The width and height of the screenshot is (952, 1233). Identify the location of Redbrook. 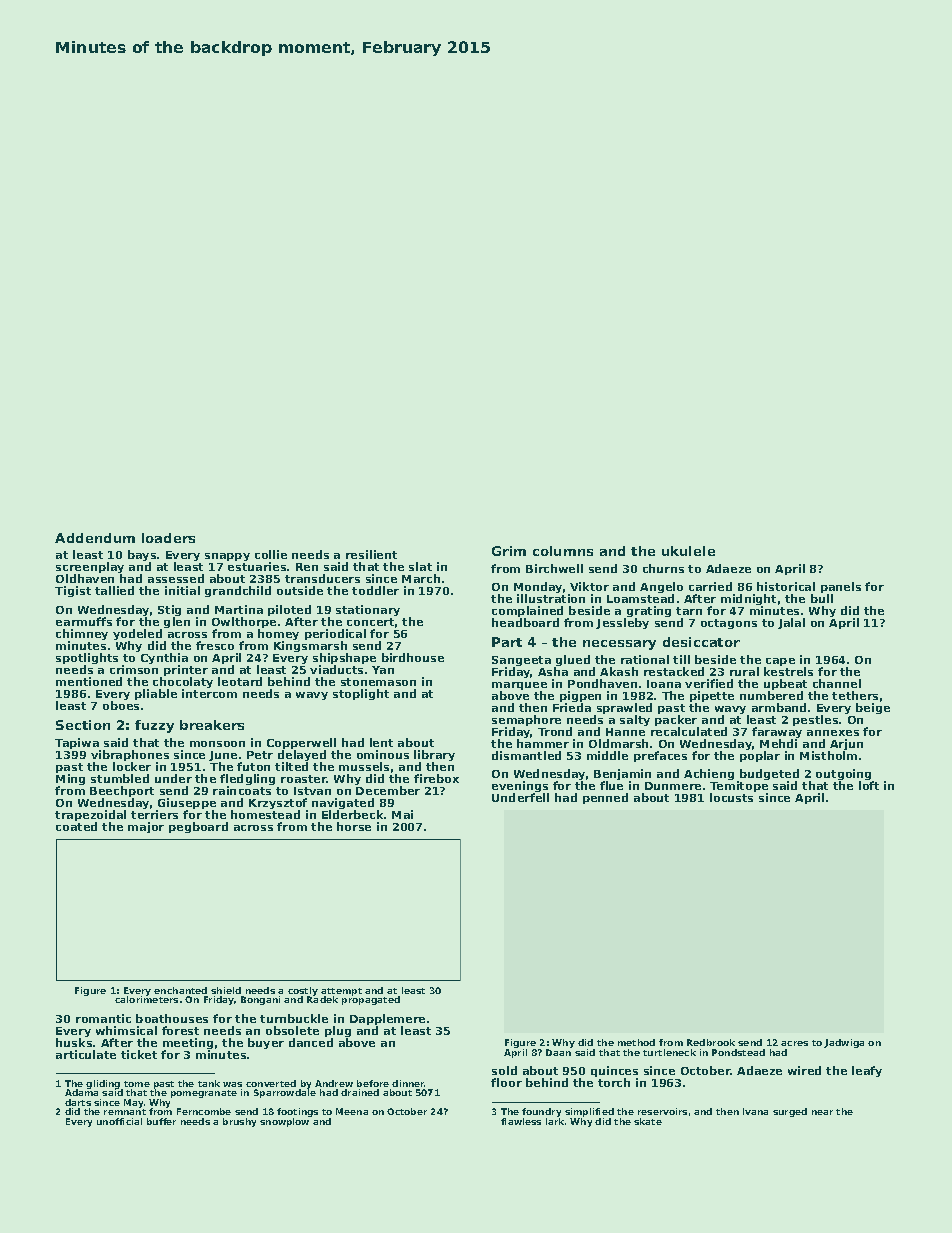
(711, 1042).
